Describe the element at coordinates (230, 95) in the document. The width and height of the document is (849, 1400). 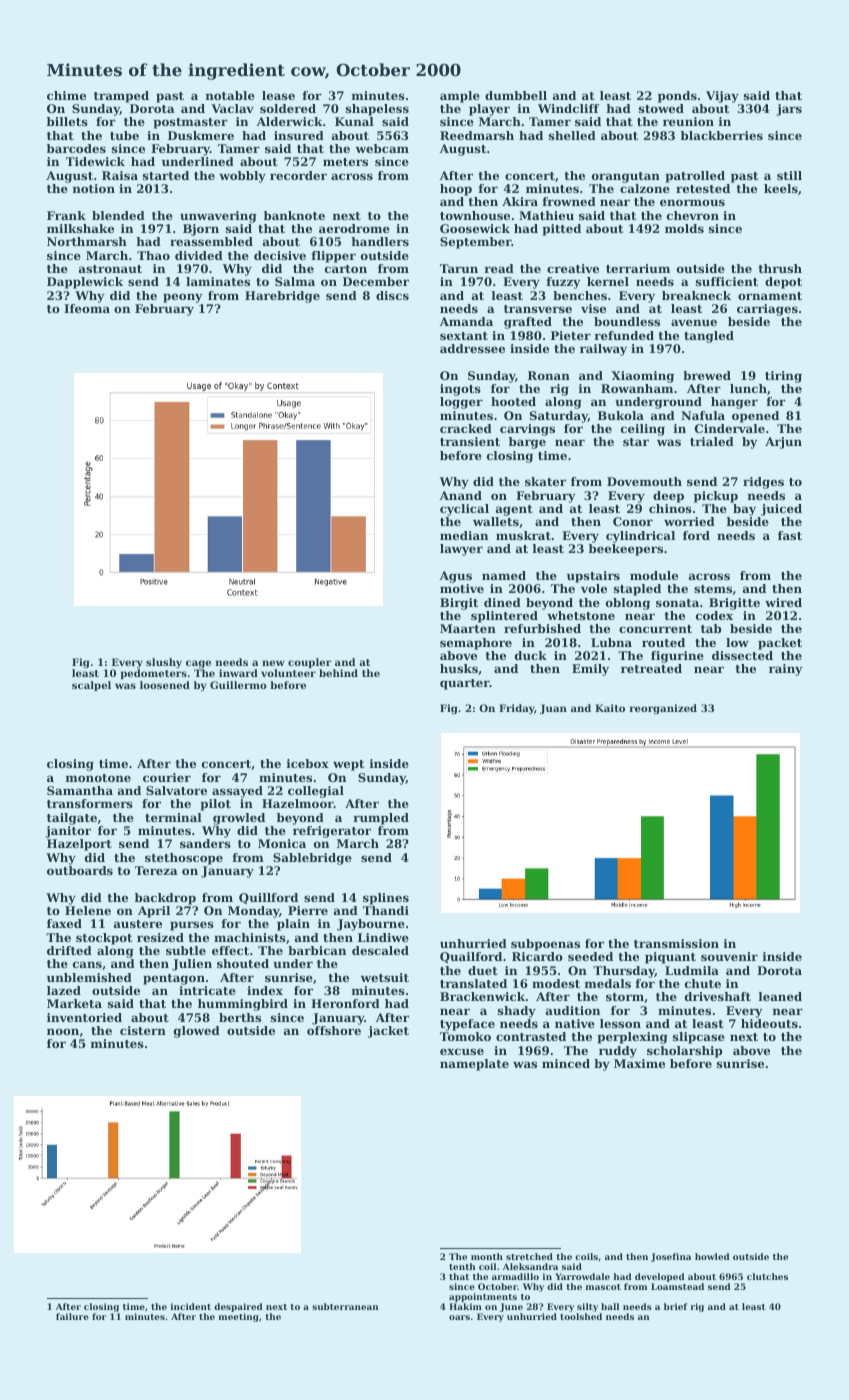
I see `notable` at that location.
